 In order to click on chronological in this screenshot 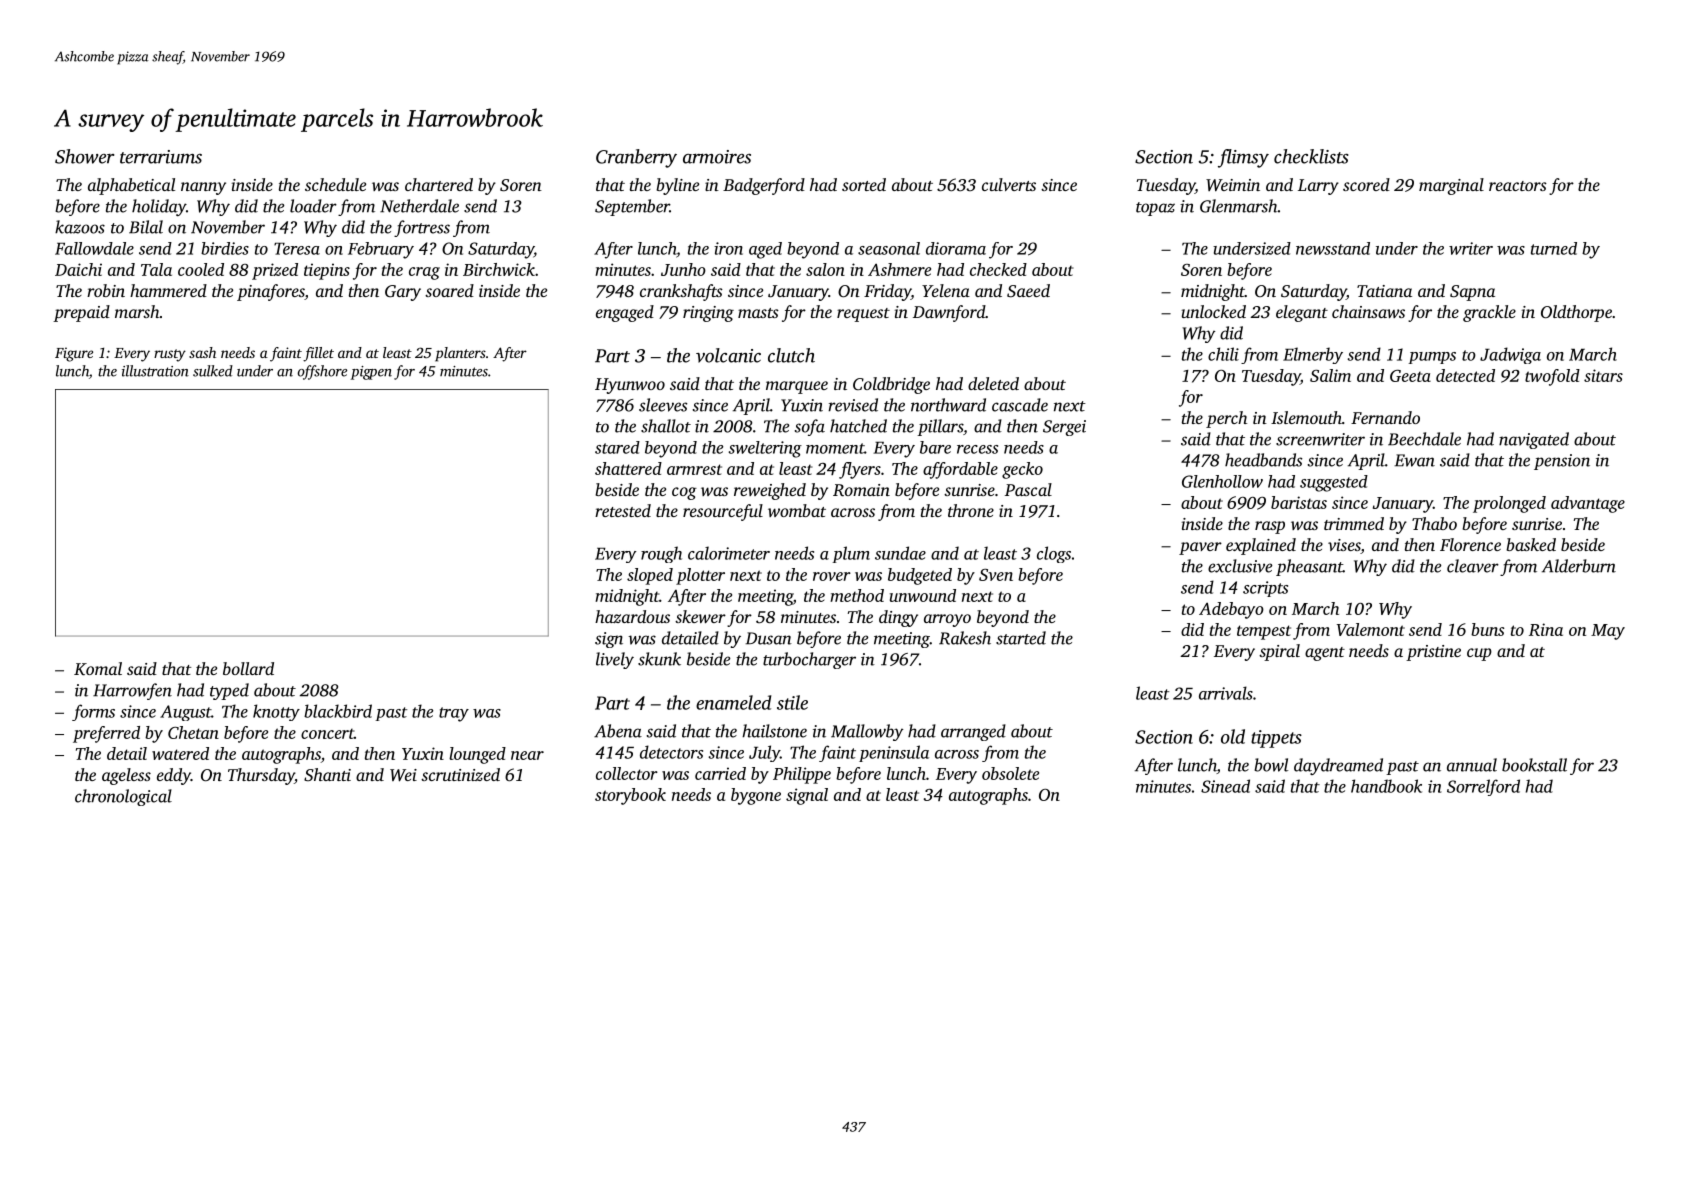, I will do `click(123, 797)`.
